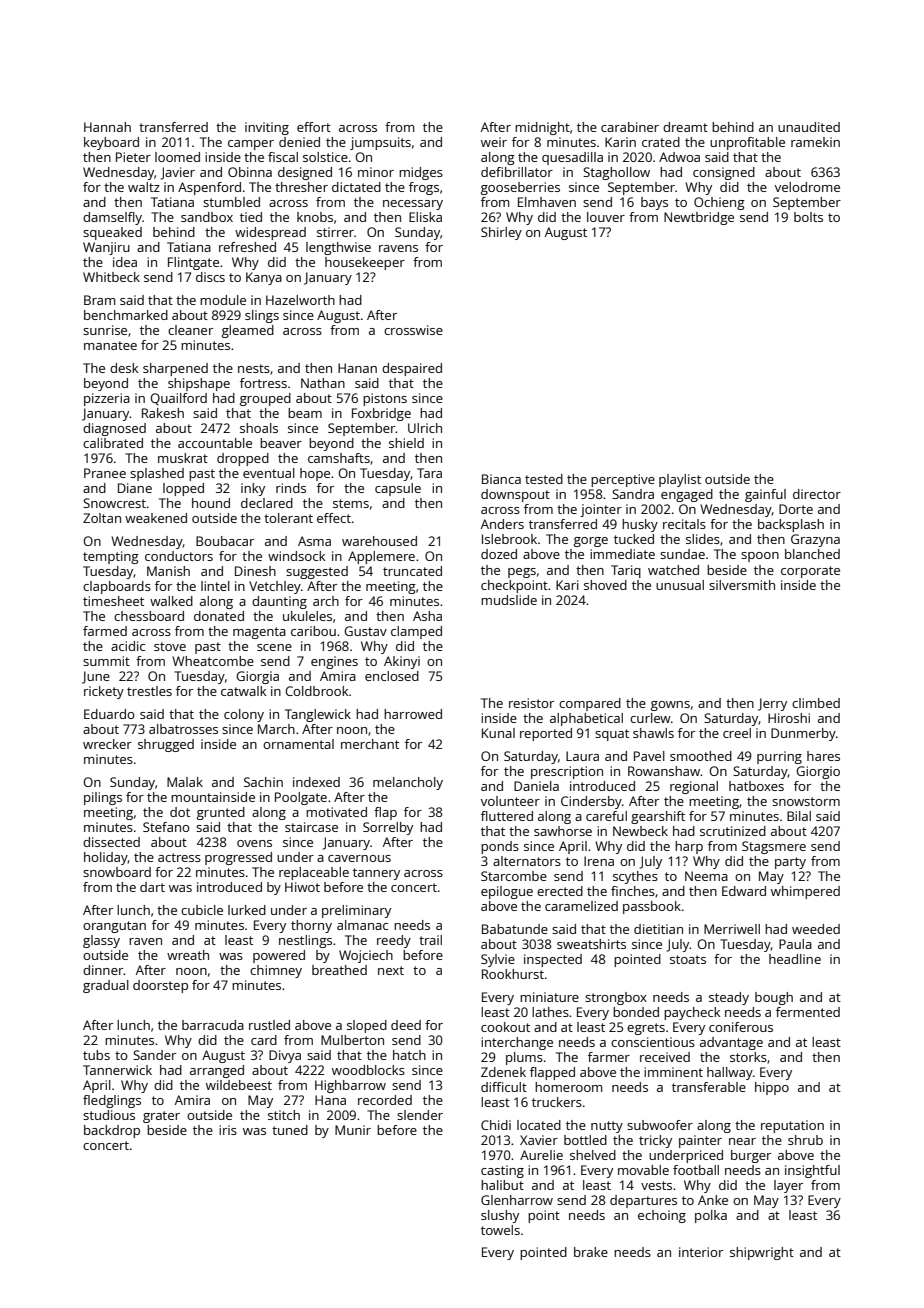 Image resolution: width=924 pixels, height=1308 pixels. Describe the element at coordinates (502, 524) in the screenshot. I see `Anders` at that location.
